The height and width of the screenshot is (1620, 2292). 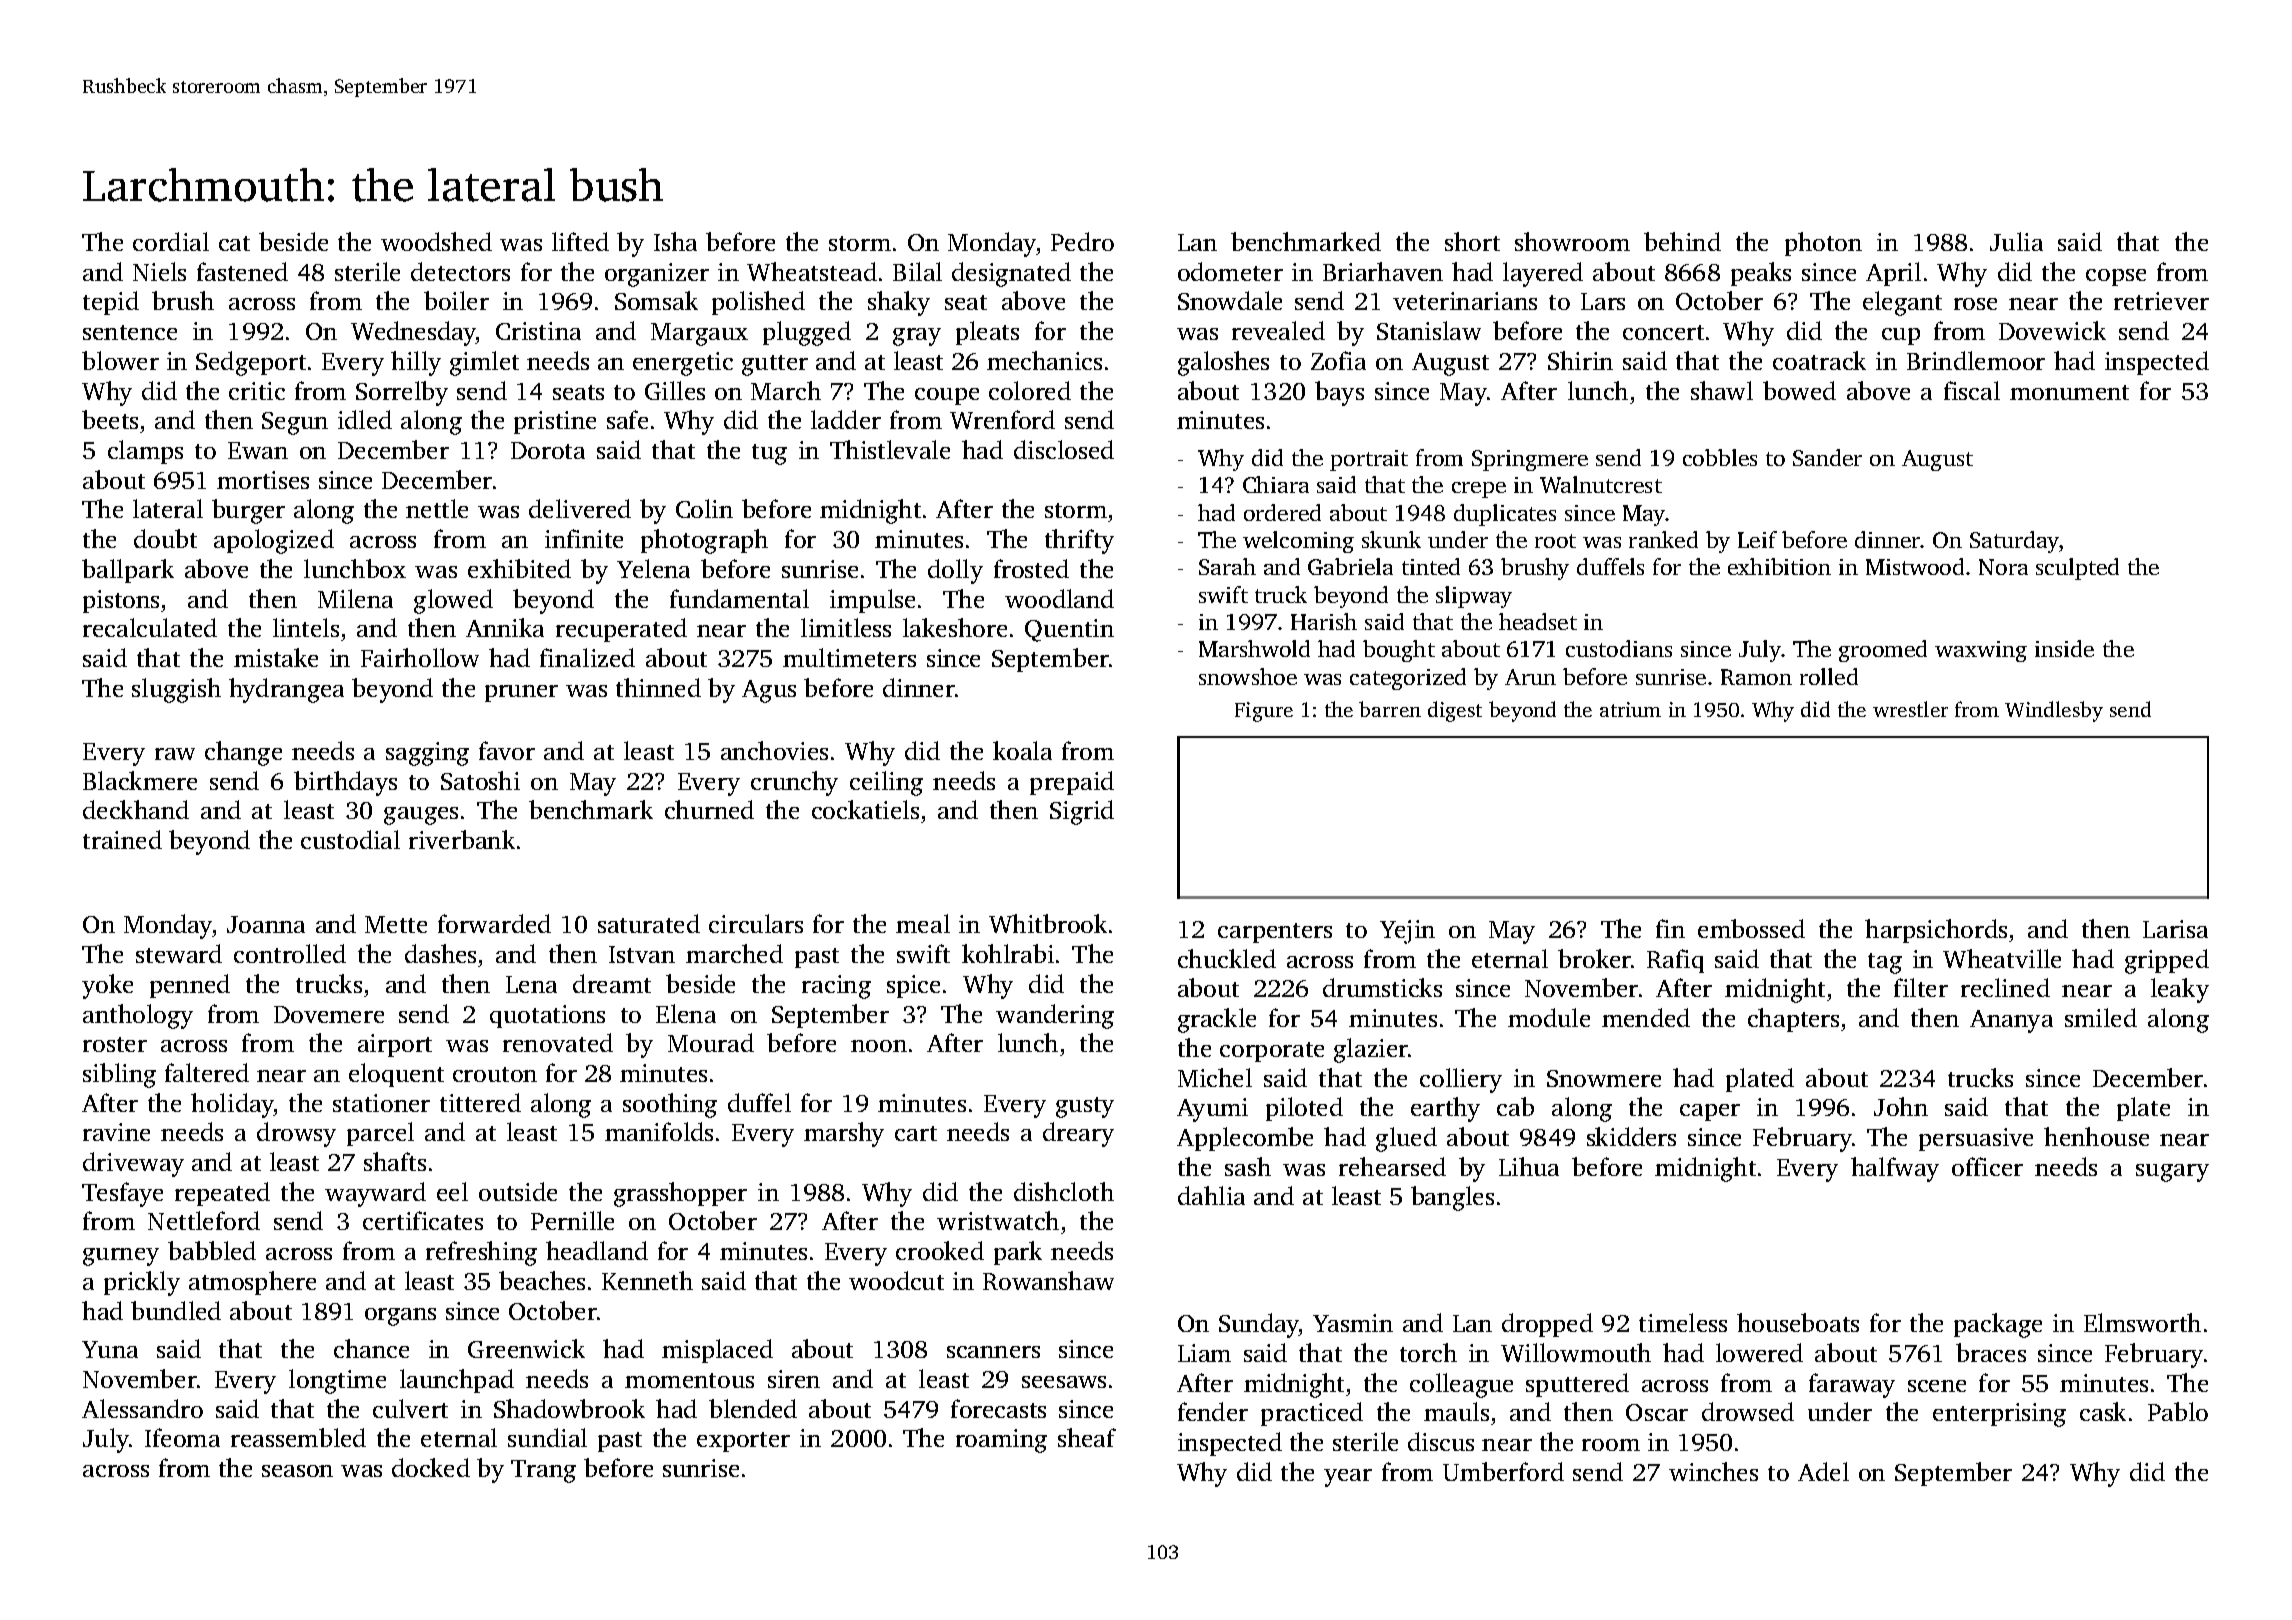 I want to click on colliery, so click(x=1461, y=1080).
